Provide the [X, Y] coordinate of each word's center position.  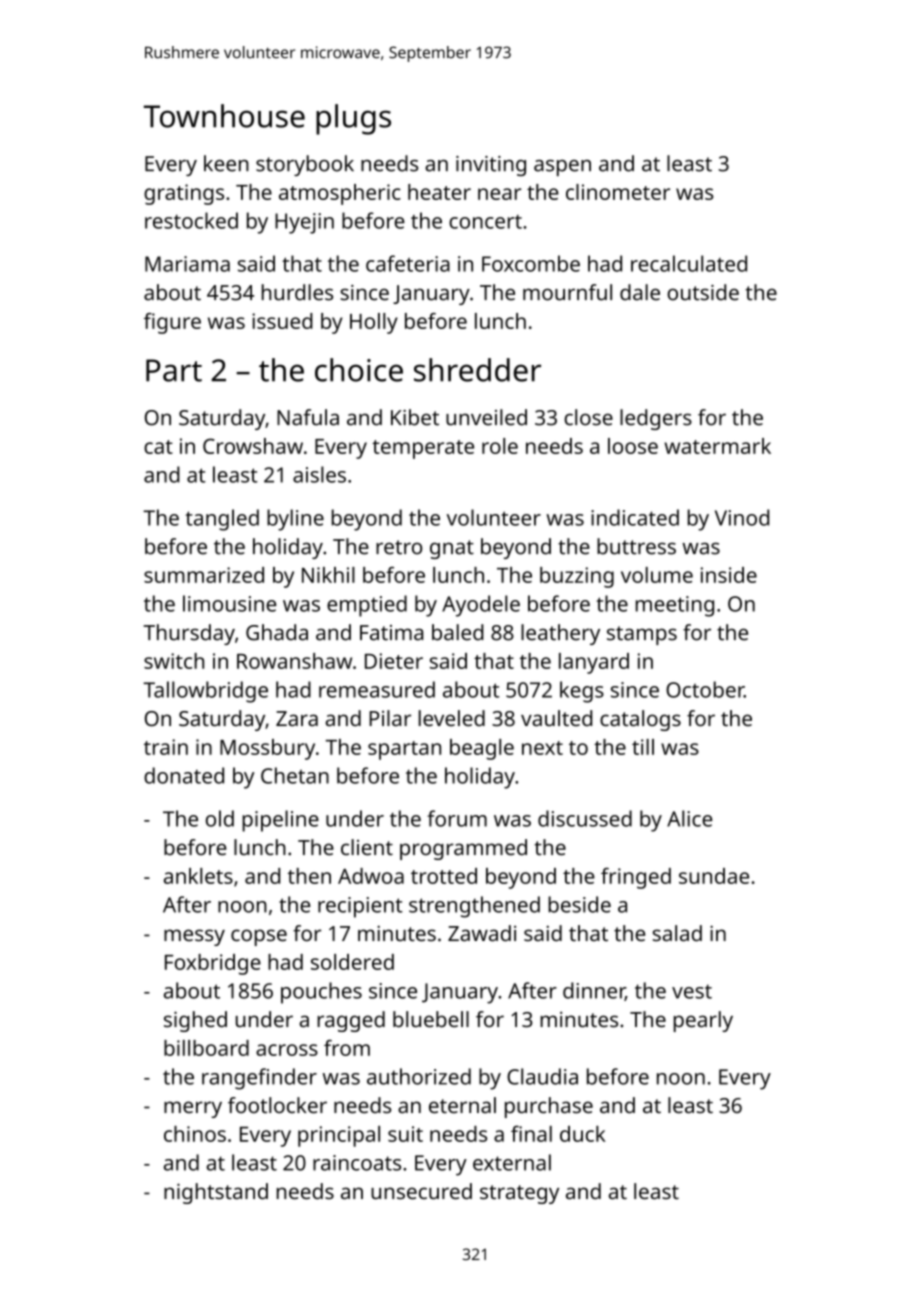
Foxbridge [213, 964]
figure [172, 323]
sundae [714, 876]
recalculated [689, 263]
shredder [477, 370]
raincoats [357, 1163]
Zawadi [482, 933]
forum [457, 818]
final [531, 1133]
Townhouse [224, 116]
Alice [689, 818]
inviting [491, 166]
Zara [297, 719]
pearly [703, 1021]
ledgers [656, 419]
